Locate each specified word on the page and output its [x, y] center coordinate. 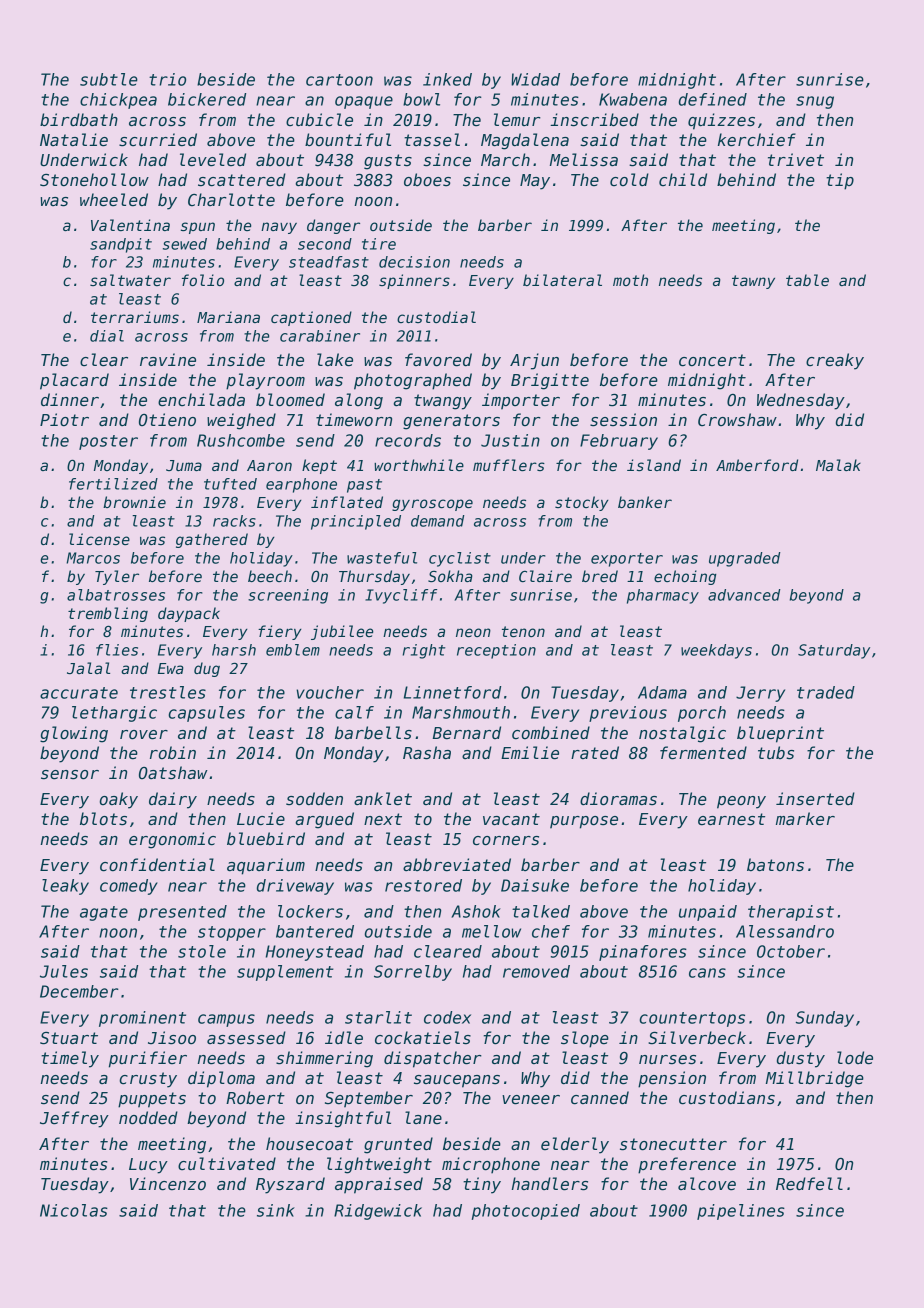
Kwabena [633, 99]
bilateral [562, 280]
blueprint [780, 734]
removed [536, 971]
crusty [148, 1080]
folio [203, 280]
